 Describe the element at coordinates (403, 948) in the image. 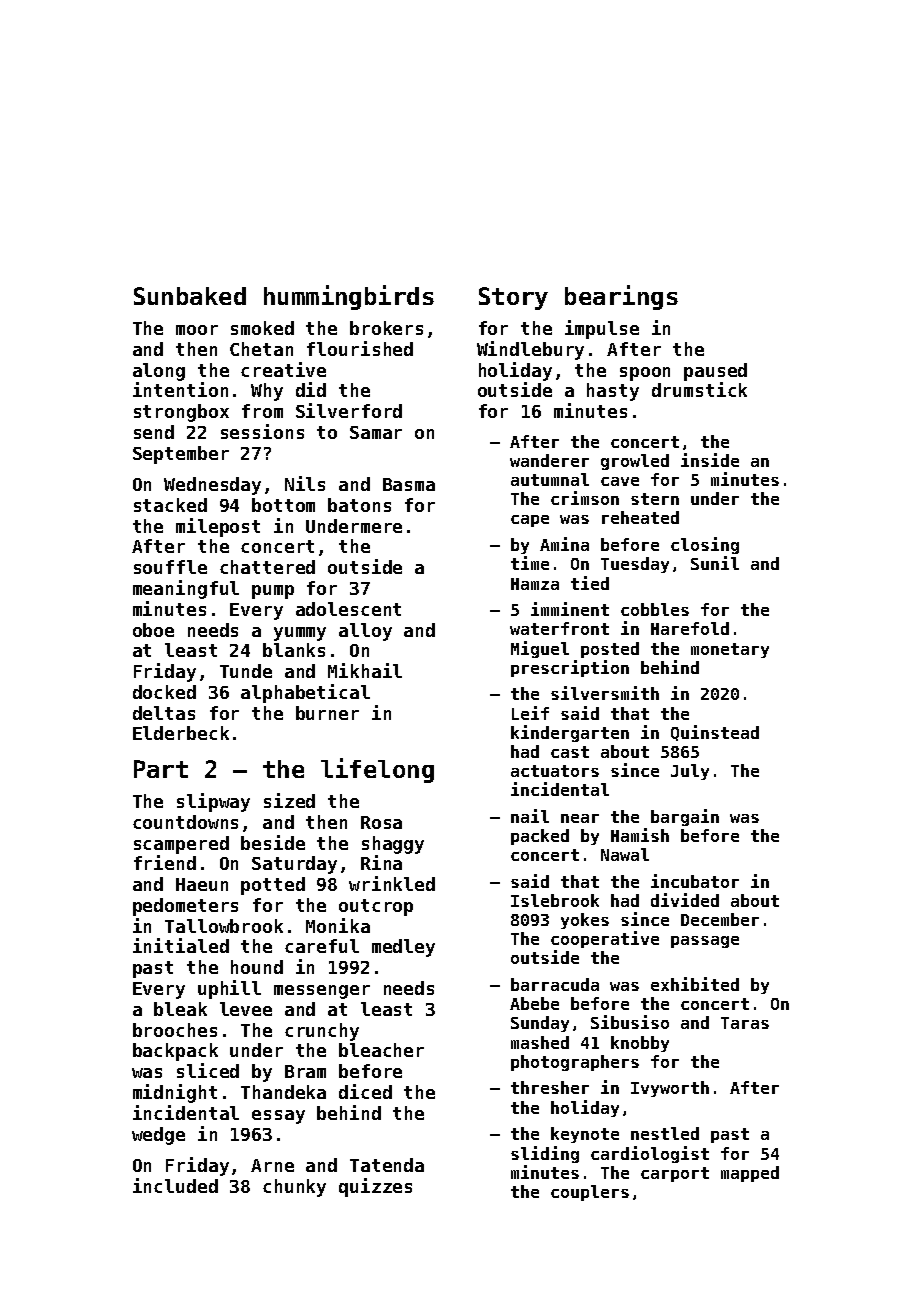

I see `medley` at that location.
